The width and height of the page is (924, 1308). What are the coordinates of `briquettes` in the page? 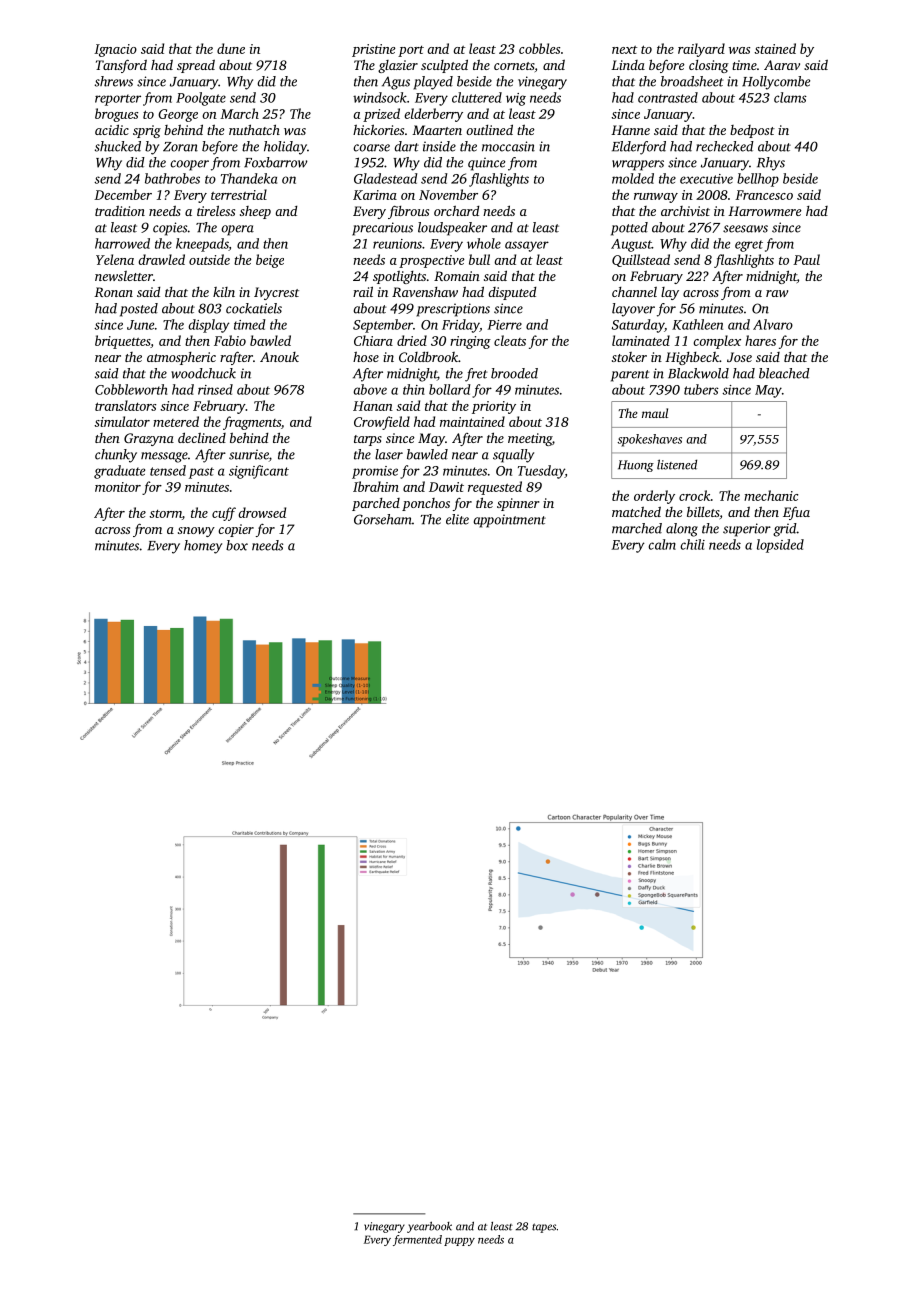 It's located at (122, 342).
